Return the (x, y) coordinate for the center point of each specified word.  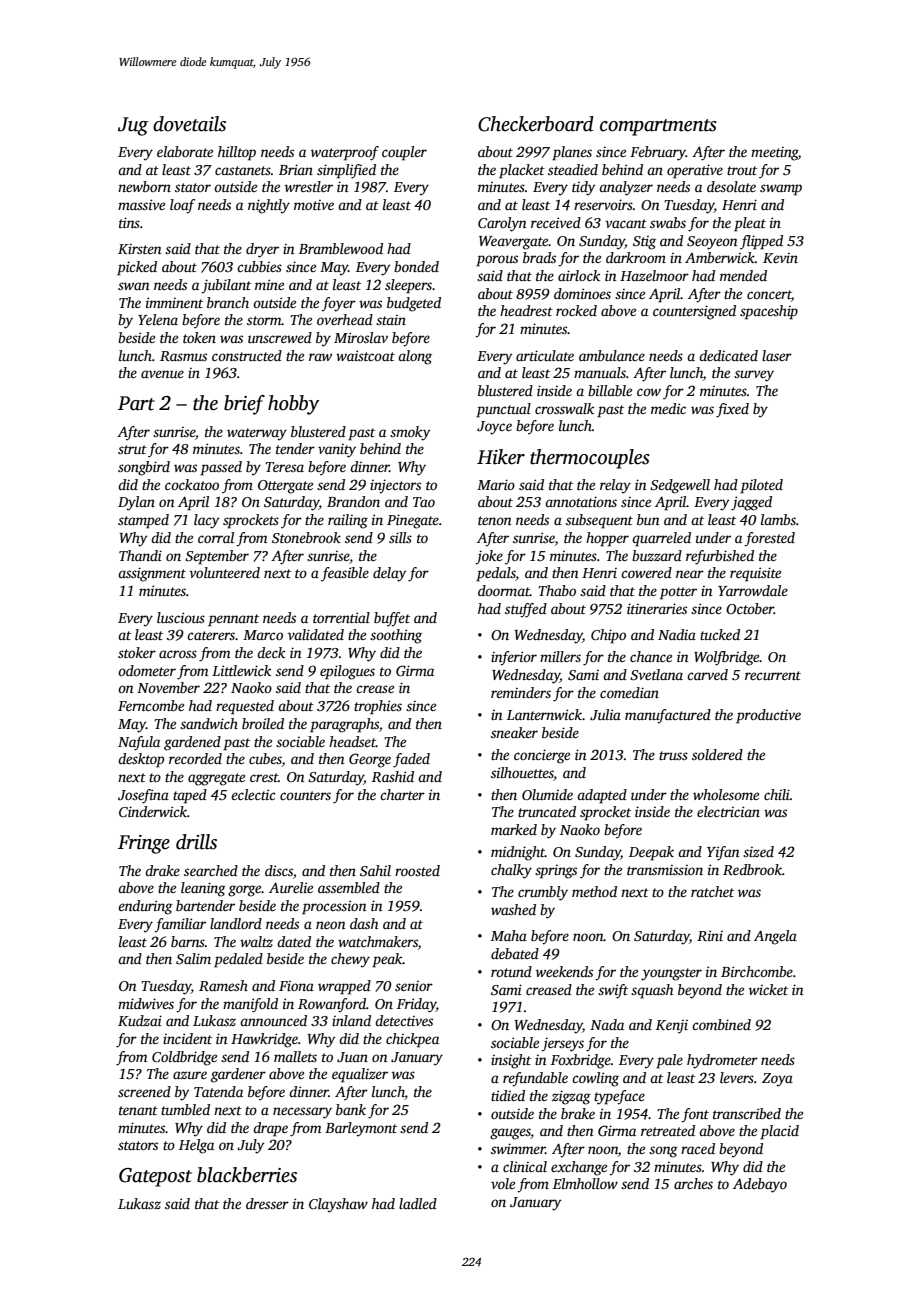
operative (695, 171)
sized (758, 851)
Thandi (140, 555)
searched (211, 870)
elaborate (185, 151)
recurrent (773, 675)
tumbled (185, 1109)
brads (539, 257)
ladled (418, 1203)
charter (402, 794)
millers (560, 656)
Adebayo (760, 1185)
